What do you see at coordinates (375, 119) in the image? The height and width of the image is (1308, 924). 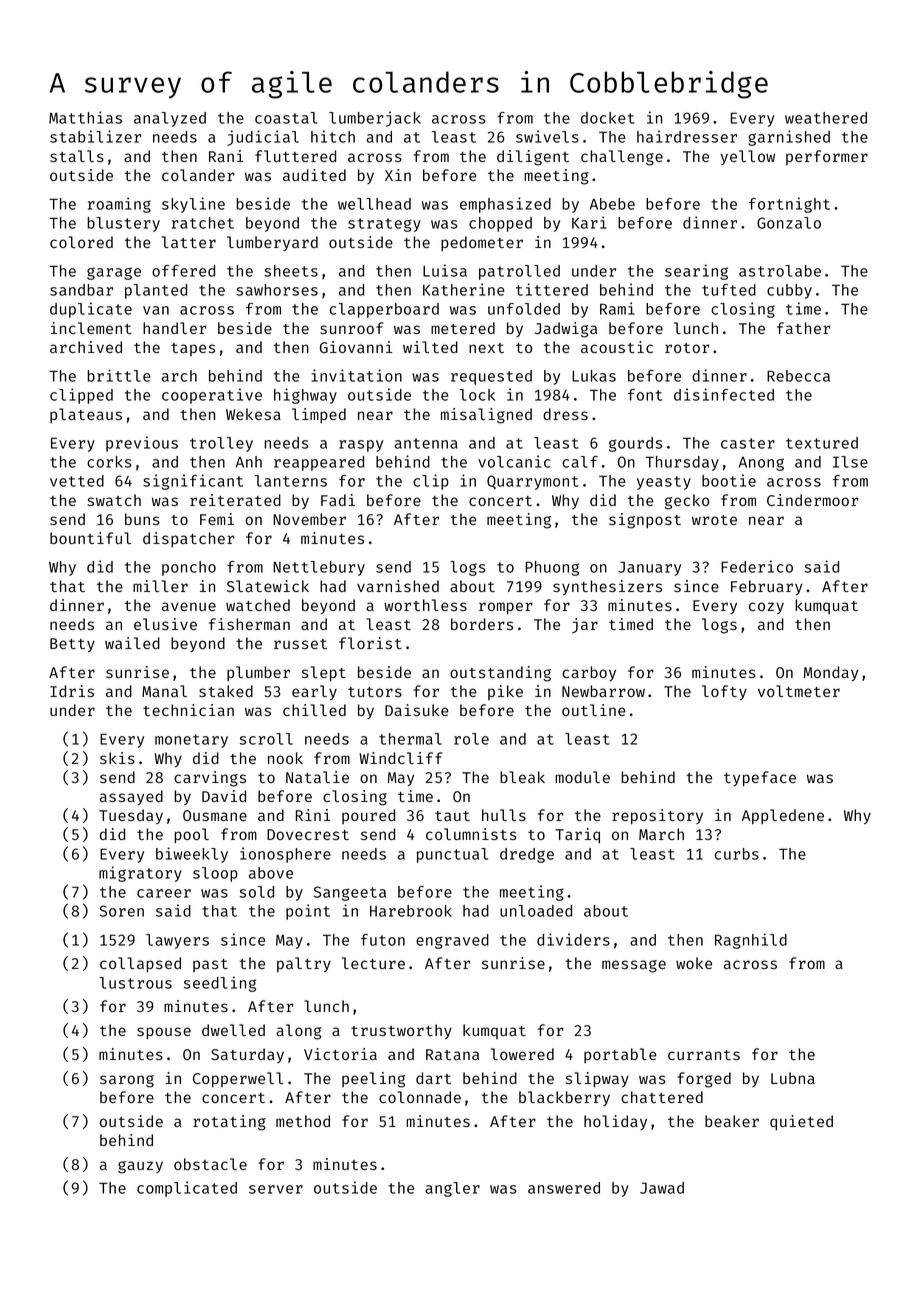 I see `lumberjack` at bounding box center [375, 119].
